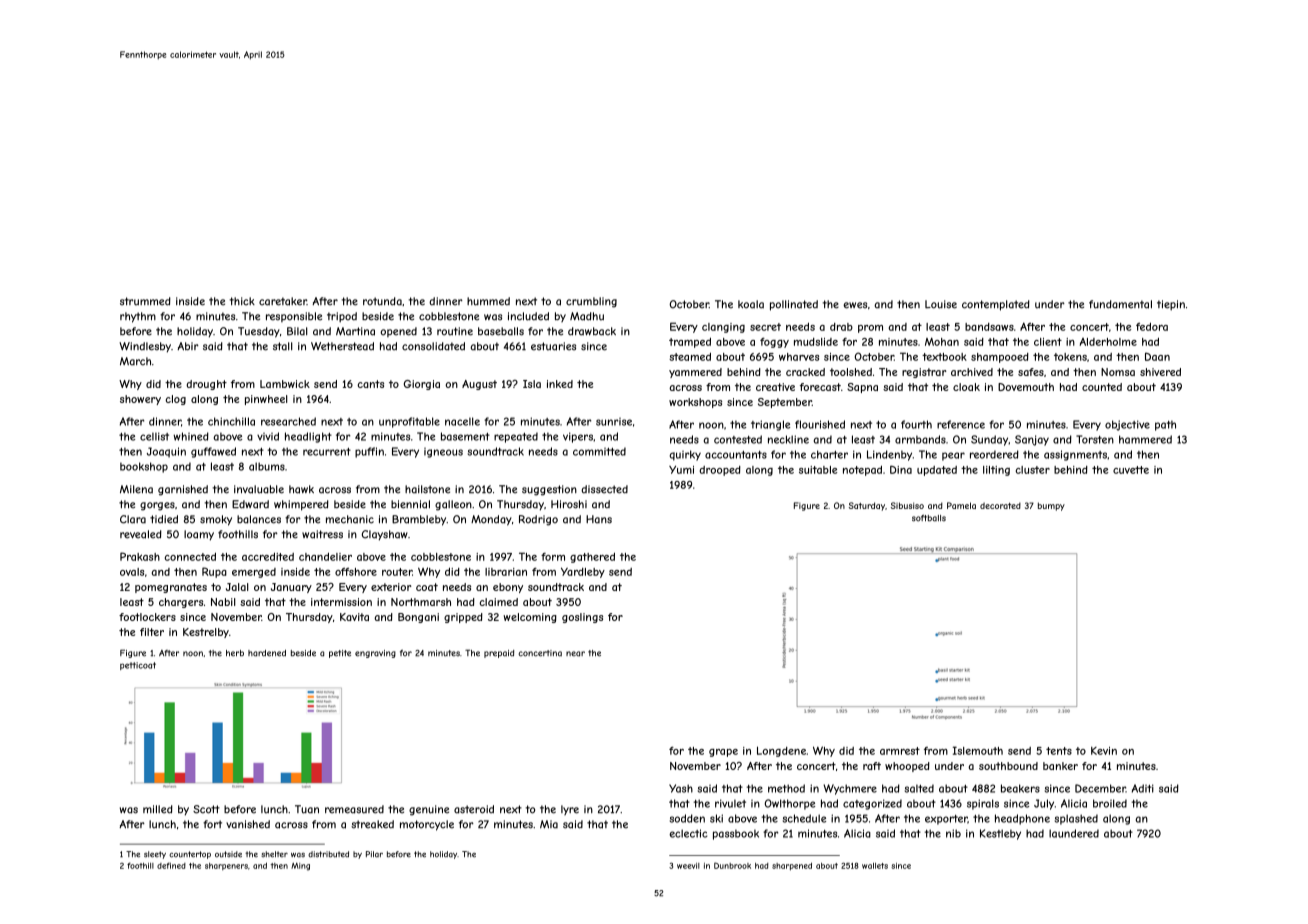 The height and width of the image is (924, 1308). I want to click on softballs, so click(929, 518).
